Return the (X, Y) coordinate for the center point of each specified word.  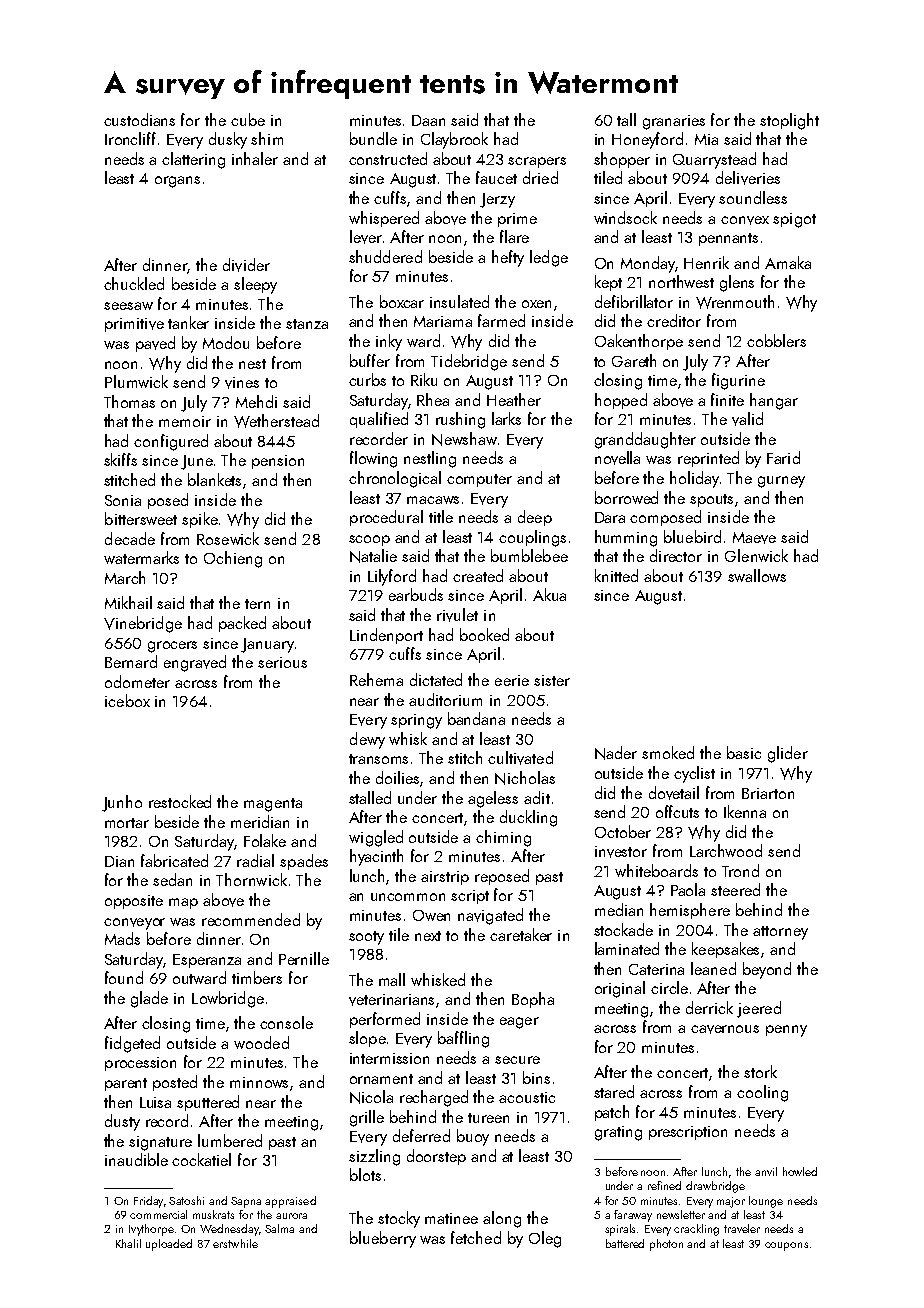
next (428, 936)
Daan (428, 120)
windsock (625, 217)
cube (248, 119)
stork (760, 1071)
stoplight (789, 121)
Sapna (246, 1202)
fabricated (174, 860)
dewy (367, 740)
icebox (127, 700)
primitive (134, 325)
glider (788, 754)
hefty (508, 258)
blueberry (383, 1239)
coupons (786, 1246)
